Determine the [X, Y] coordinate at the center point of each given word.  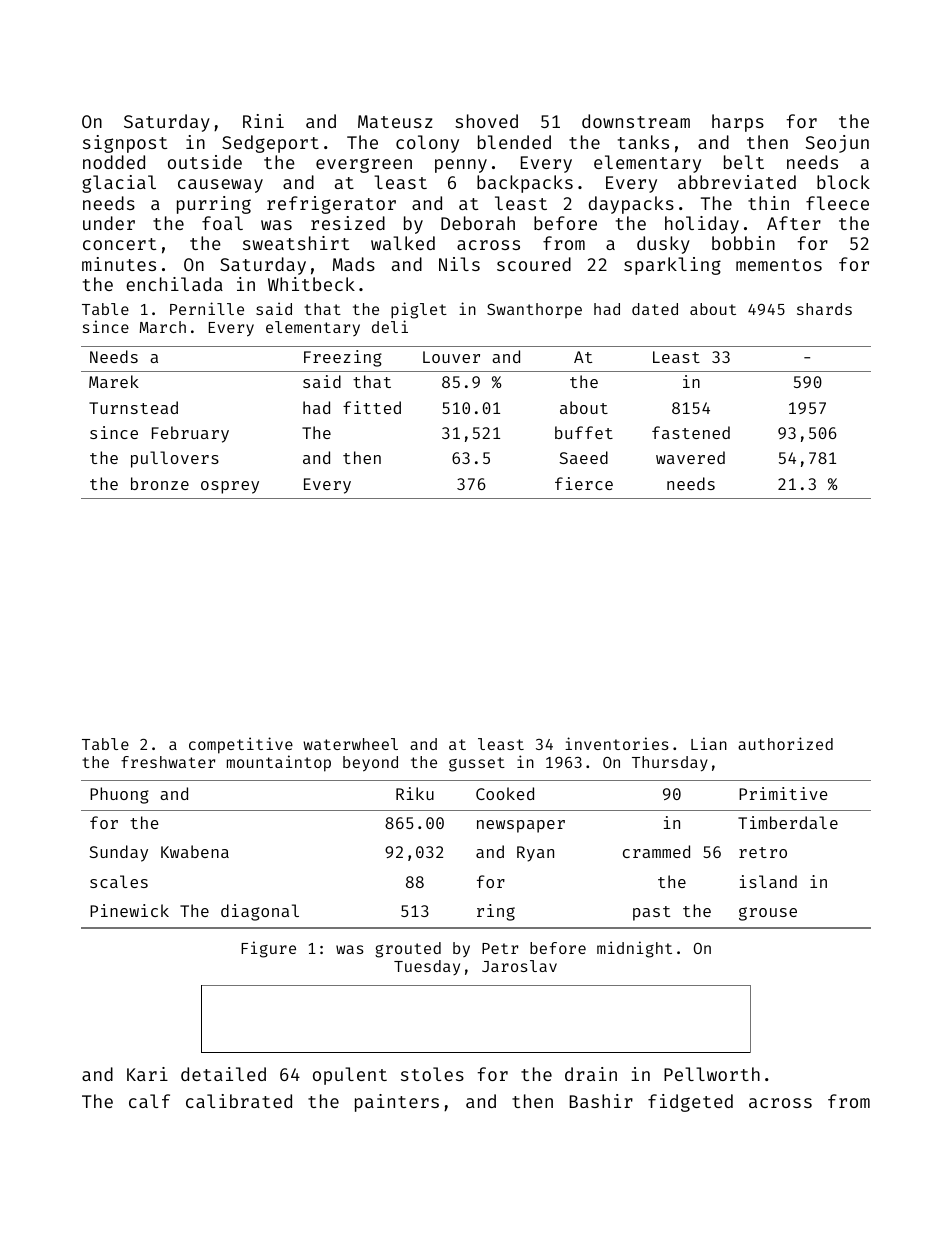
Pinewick [129, 910]
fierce [584, 483]
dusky [663, 245]
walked [403, 243]
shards [824, 309]
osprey [230, 487]
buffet [584, 432]
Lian [709, 743]
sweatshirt [296, 243]
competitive [241, 745]
